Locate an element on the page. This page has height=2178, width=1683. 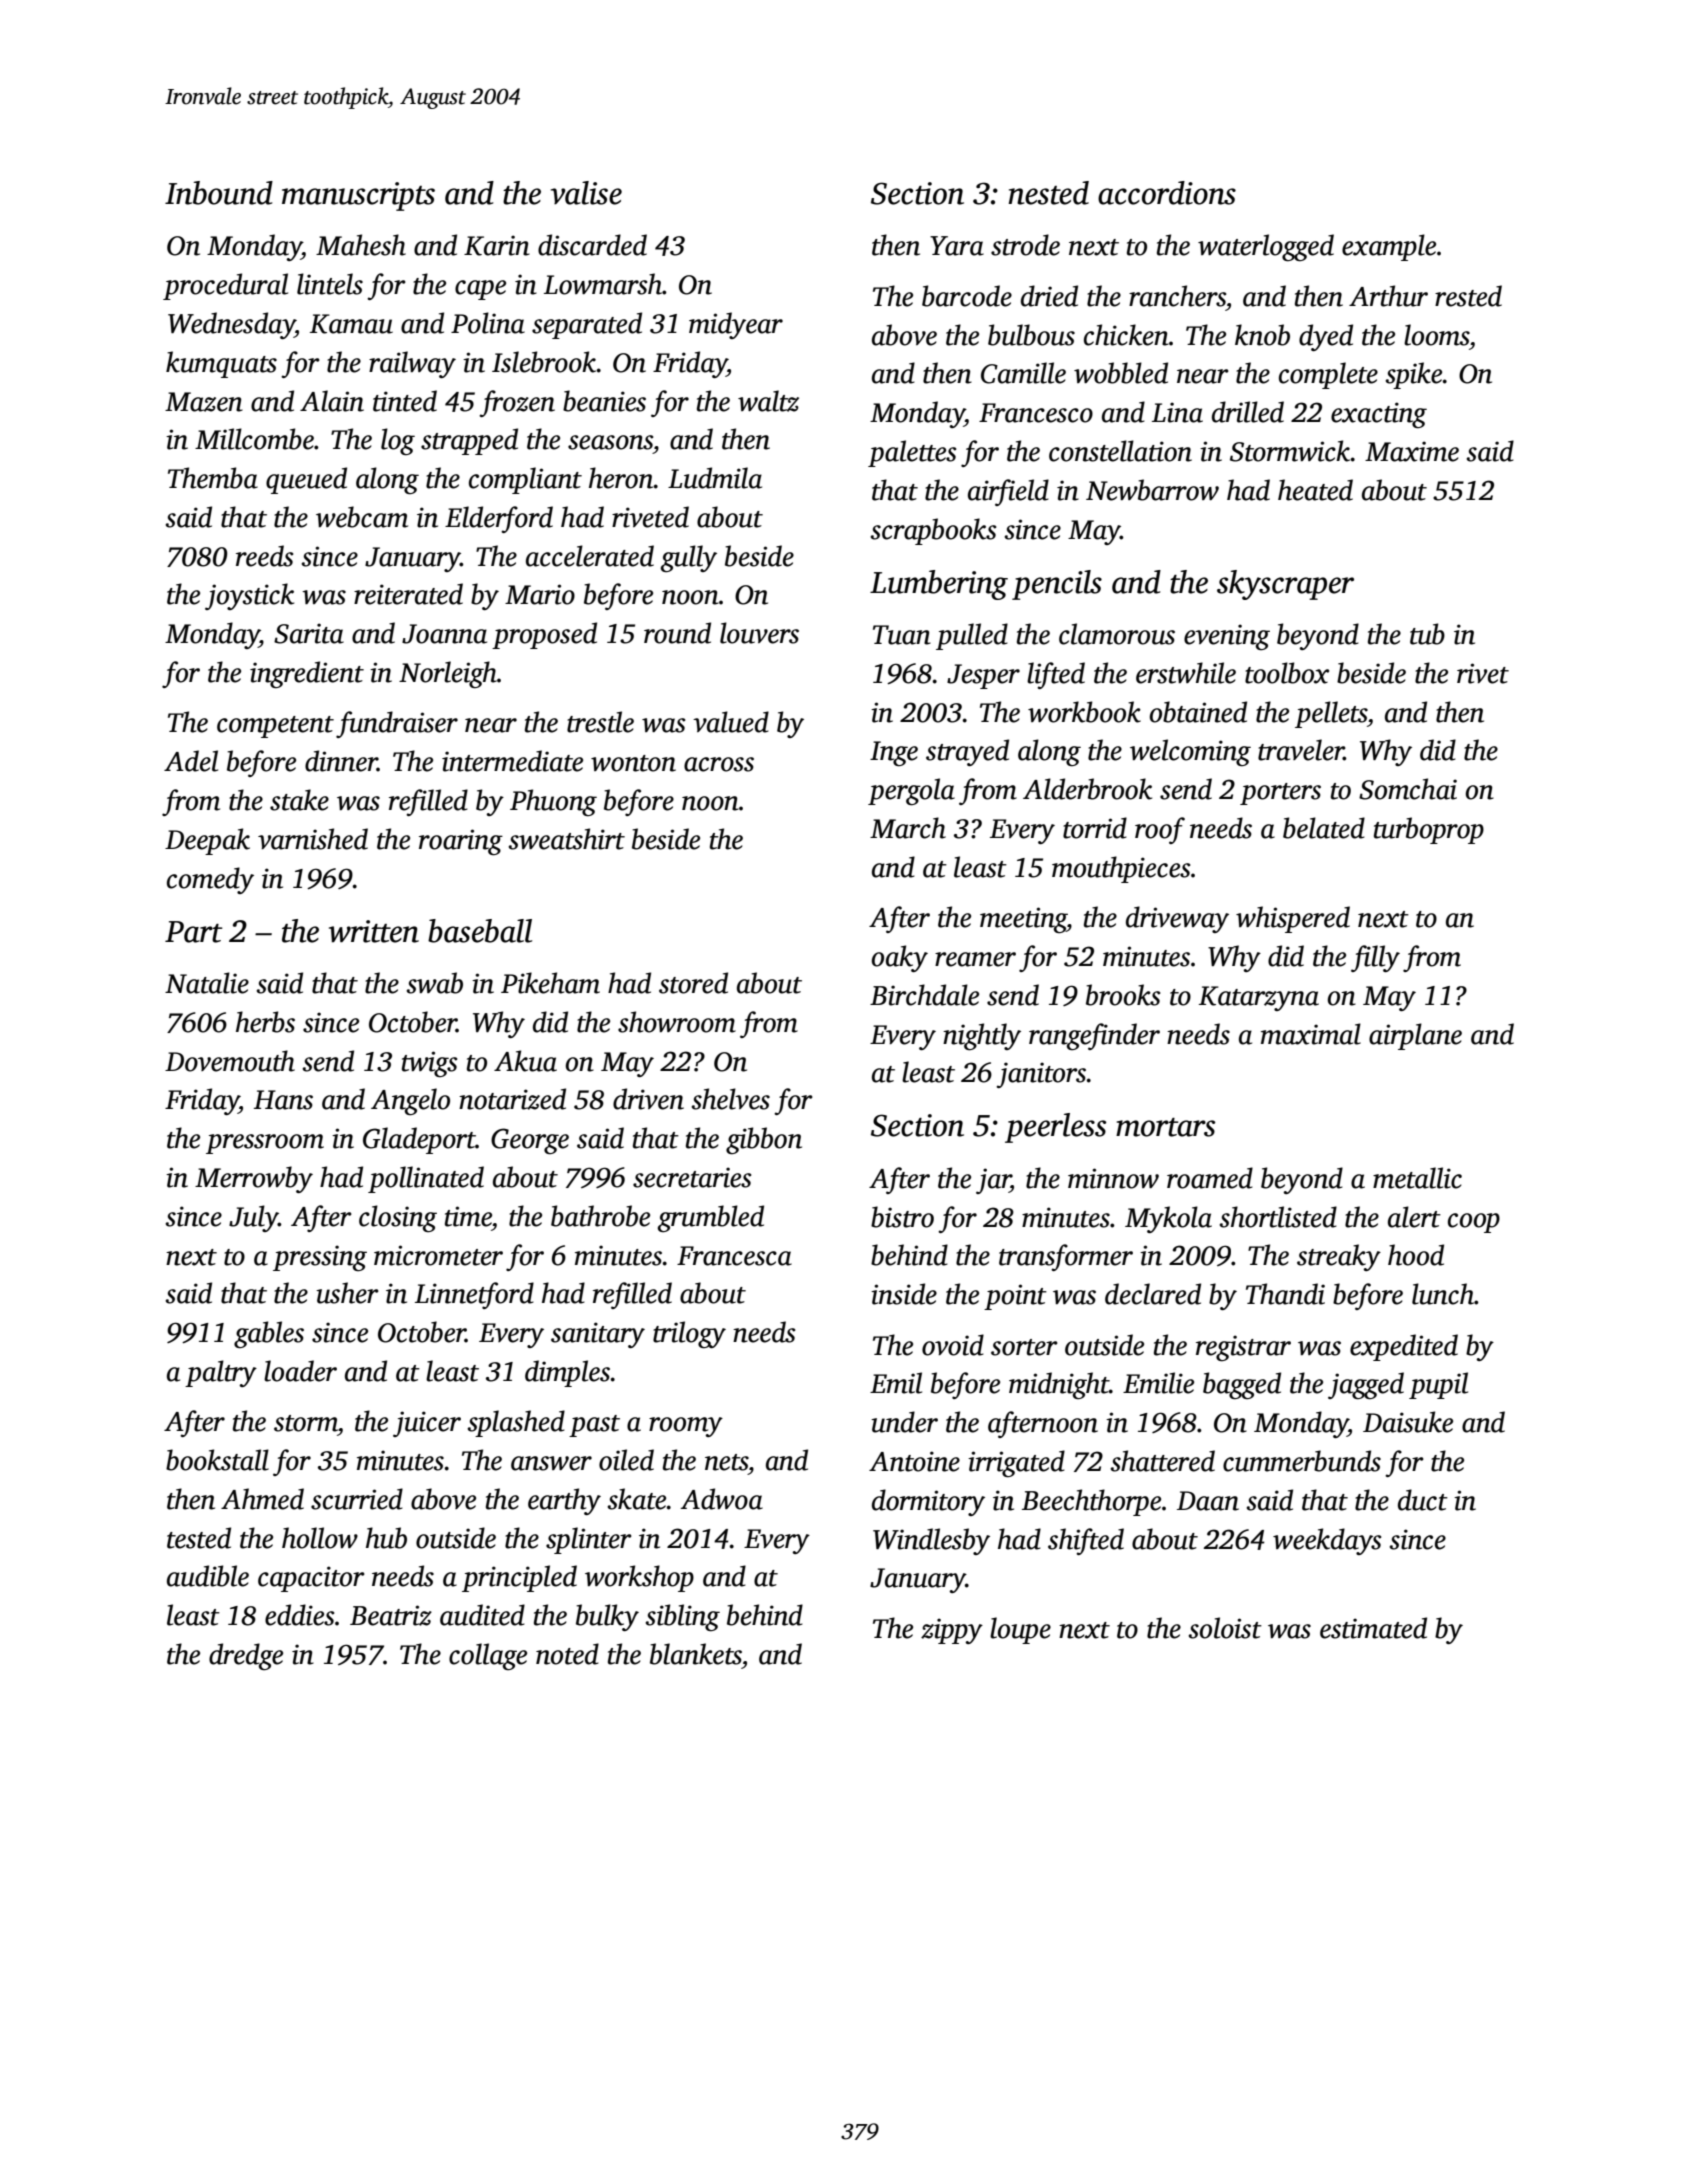
Windlesby is located at coordinates (931, 1541).
